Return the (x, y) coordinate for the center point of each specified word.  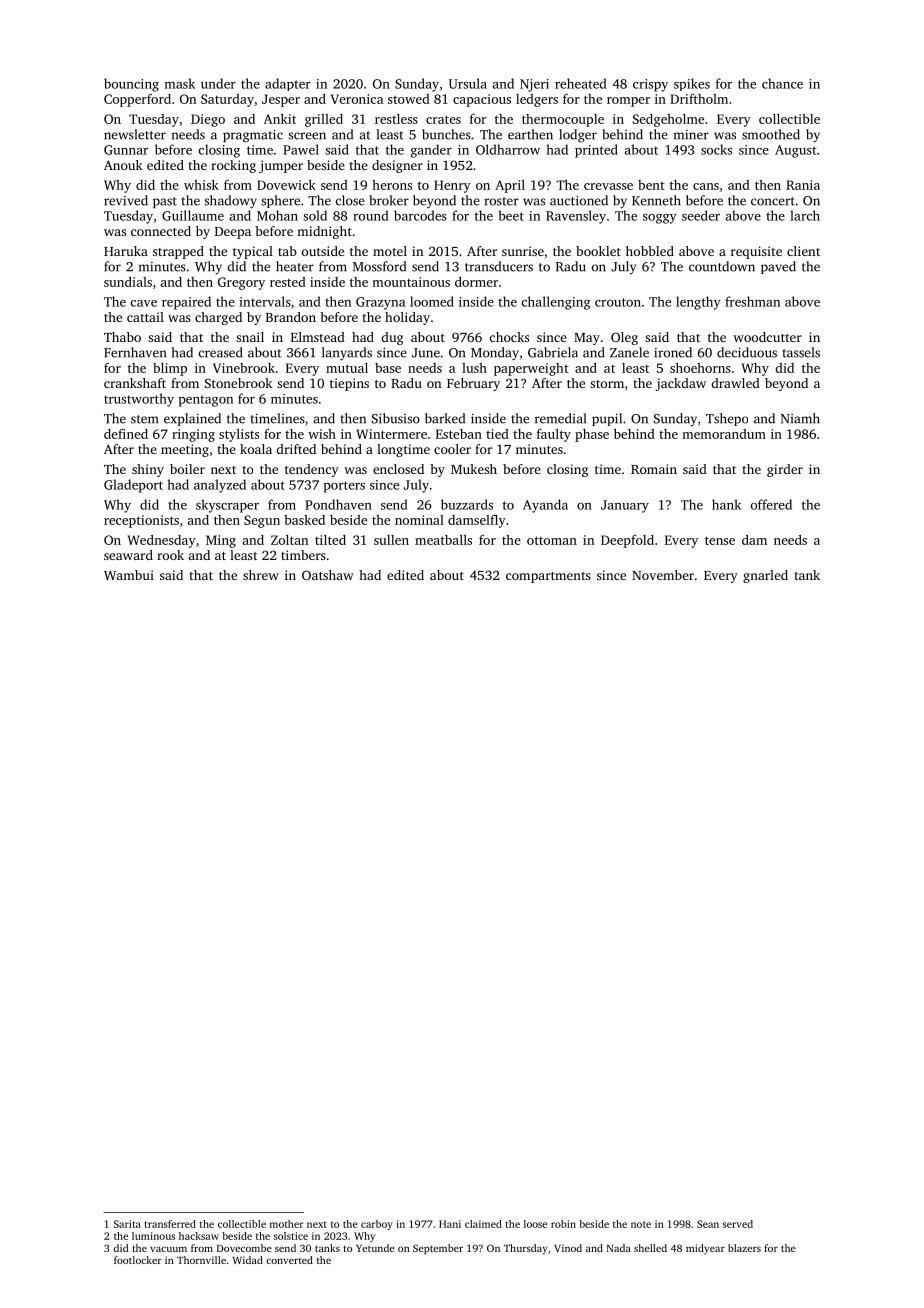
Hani (450, 1224)
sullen (391, 540)
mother (286, 1224)
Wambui (129, 575)
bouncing (131, 85)
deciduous (747, 352)
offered (771, 504)
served (738, 1224)
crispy (650, 85)
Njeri (534, 85)
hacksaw (199, 1236)
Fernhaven (135, 352)
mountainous (411, 282)
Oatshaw (328, 575)
